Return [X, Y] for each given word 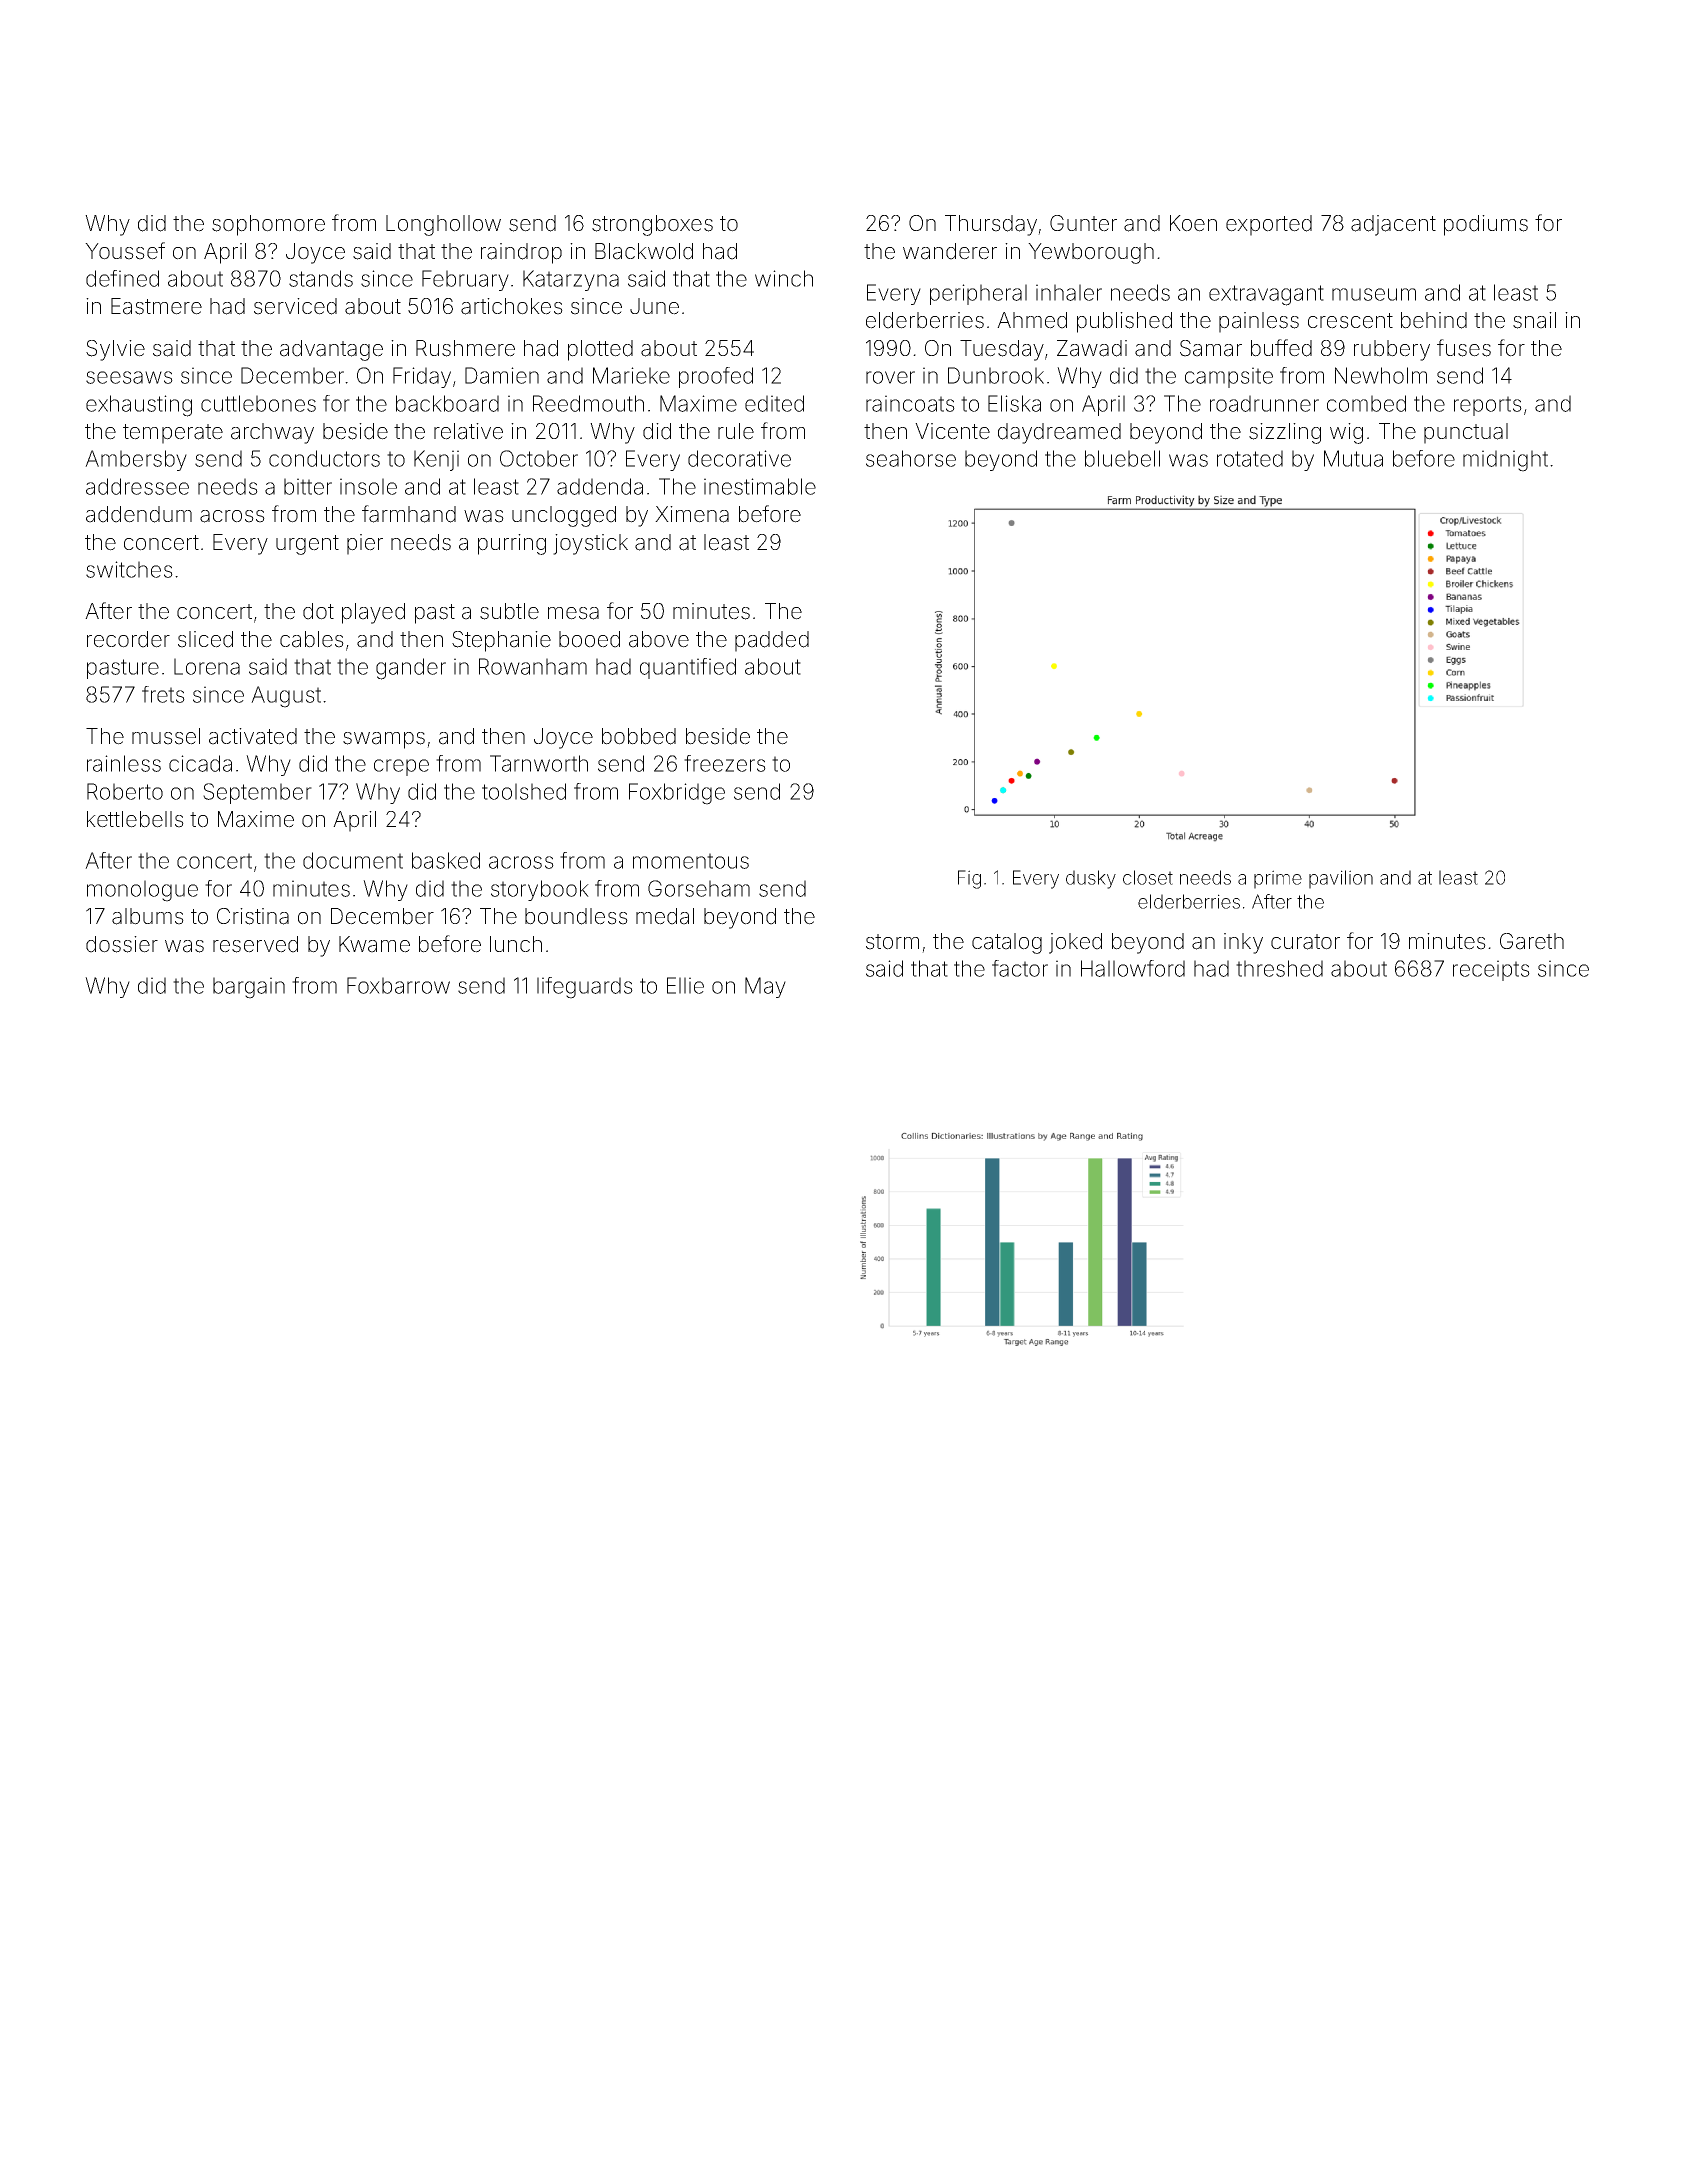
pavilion [1341, 879]
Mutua [1353, 458]
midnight [1505, 461]
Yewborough [1091, 253]
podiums [1486, 225]
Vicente [952, 431]
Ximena [692, 514]
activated [253, 736]
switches [129, 569]
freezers [725, 763]
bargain [249, 988]
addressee [137, 486]
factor [1020, 968]
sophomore [268, 225]
